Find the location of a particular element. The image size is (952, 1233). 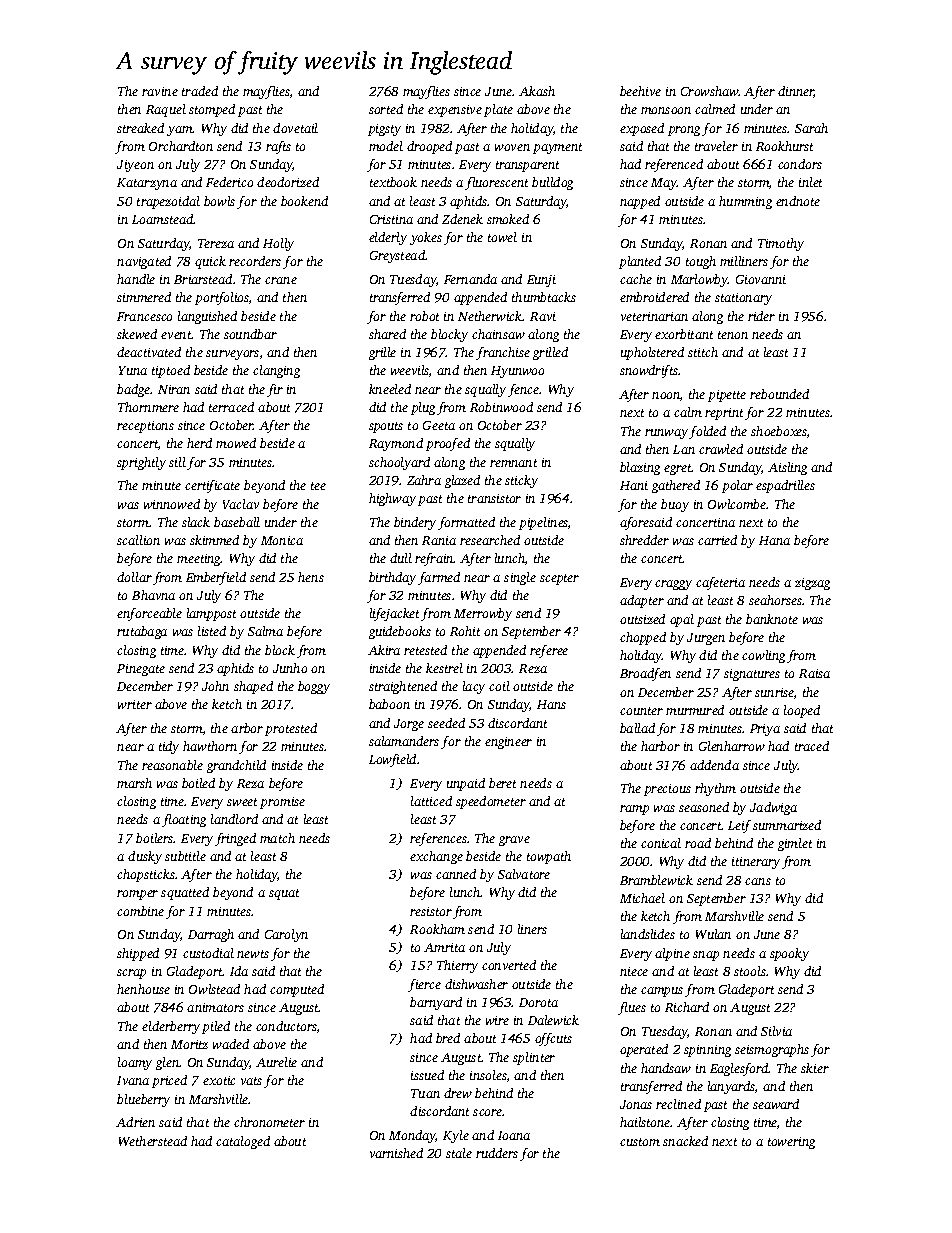

textbook is located at coordinates (393, 182).
